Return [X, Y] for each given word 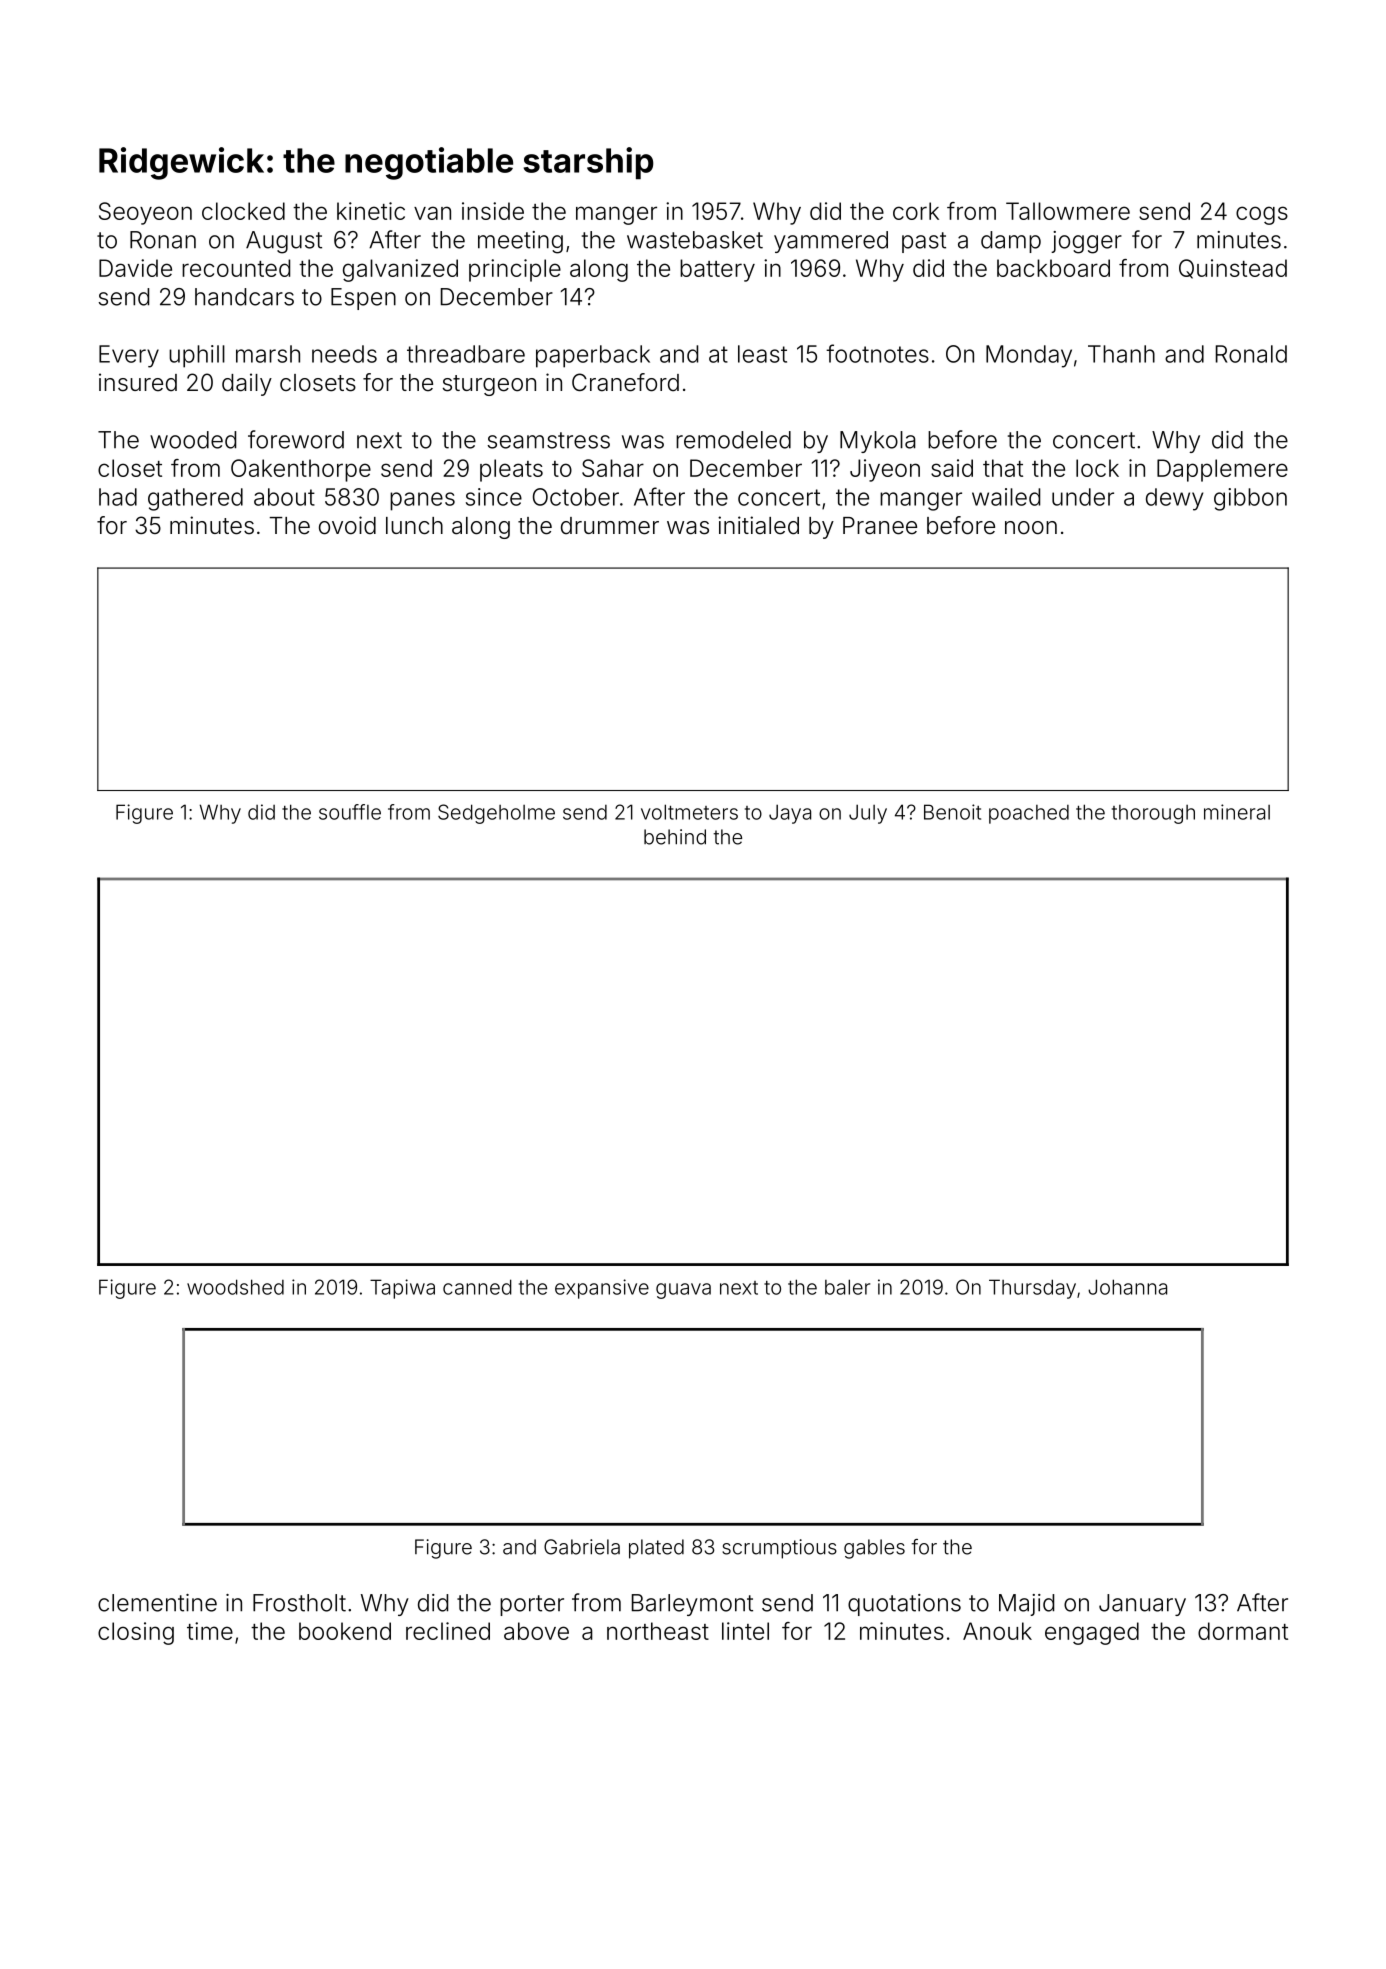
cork [916, 211]
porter [532, 1605]
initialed [758, 525]
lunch [414, 525]
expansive [602, 1289]
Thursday [1032, 1289]
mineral [1237, 812]
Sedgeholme [496, 814]
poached [1029, 814]
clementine [157, 1603]
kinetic [371, 211]
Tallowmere [1068, 211]
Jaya [790, 814]
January [1142, 1605]
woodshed [235, 1287]
